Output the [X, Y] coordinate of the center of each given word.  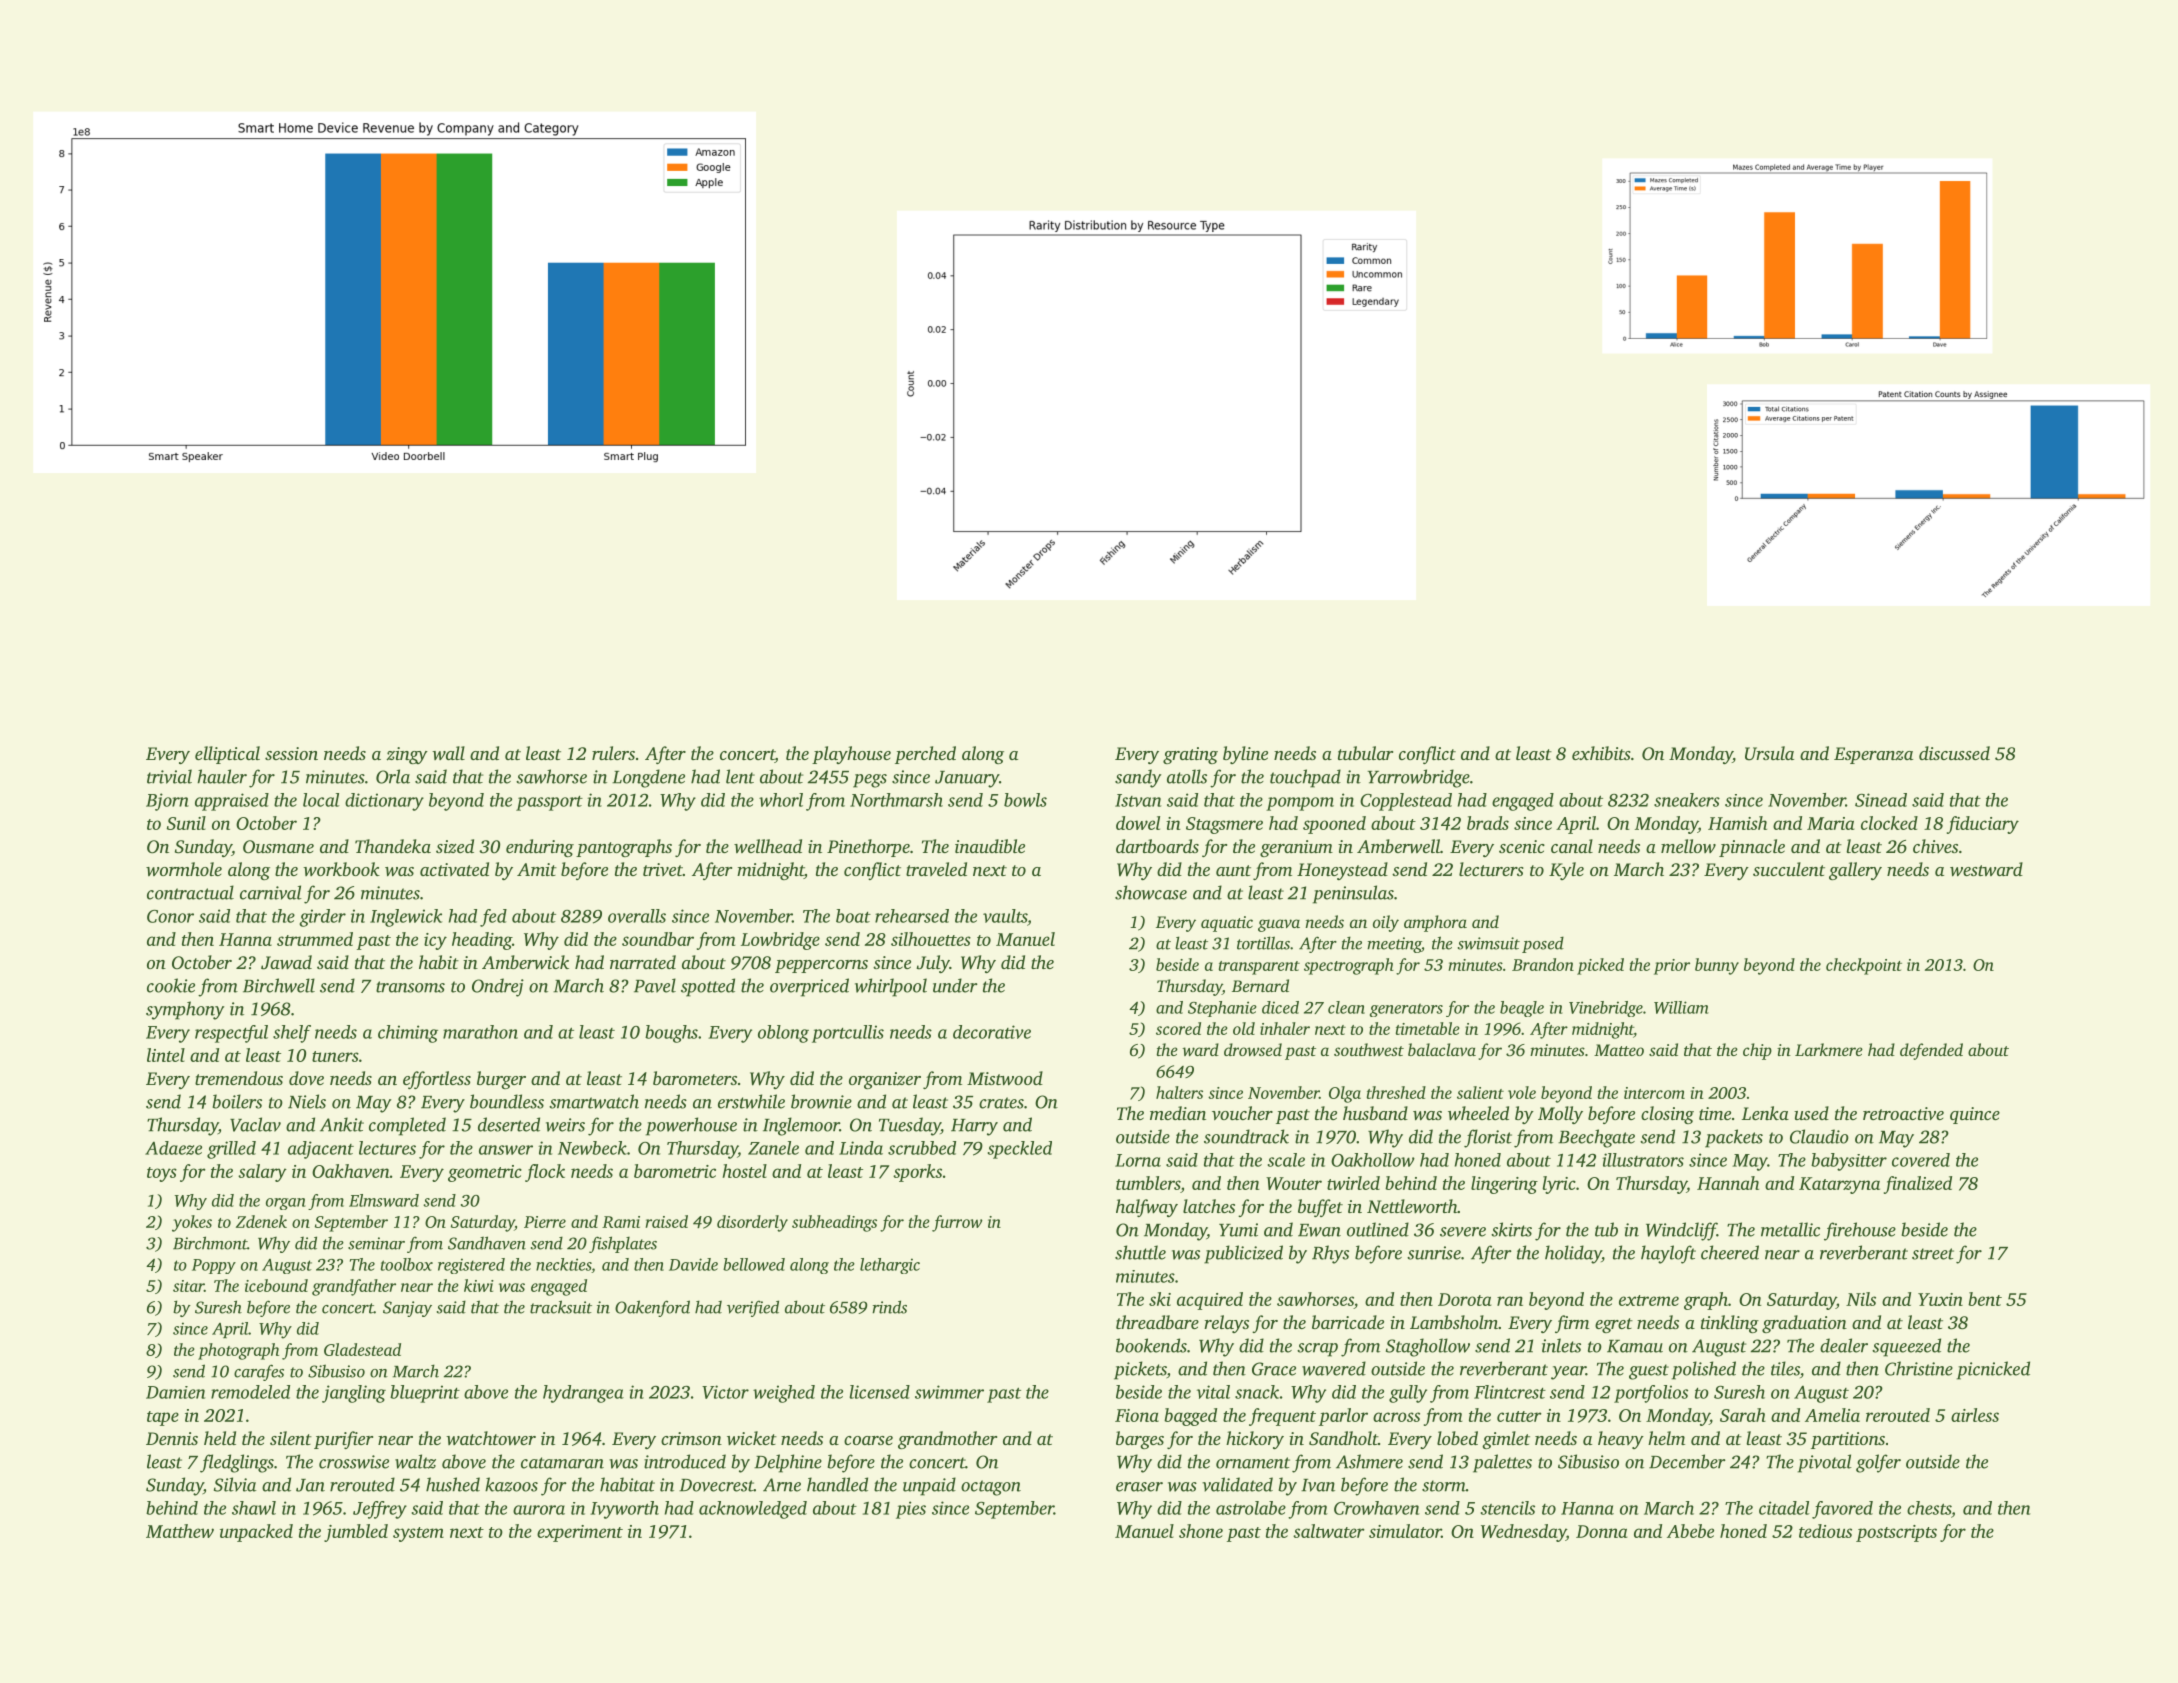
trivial [169, 776]
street [1933, 1254]
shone [1201, 1531]
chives [1935, 846]
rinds [889, 1307]
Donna [1601, 1531]
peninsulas [1353, 894]
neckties [563, 1264]
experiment [580, 1533]
